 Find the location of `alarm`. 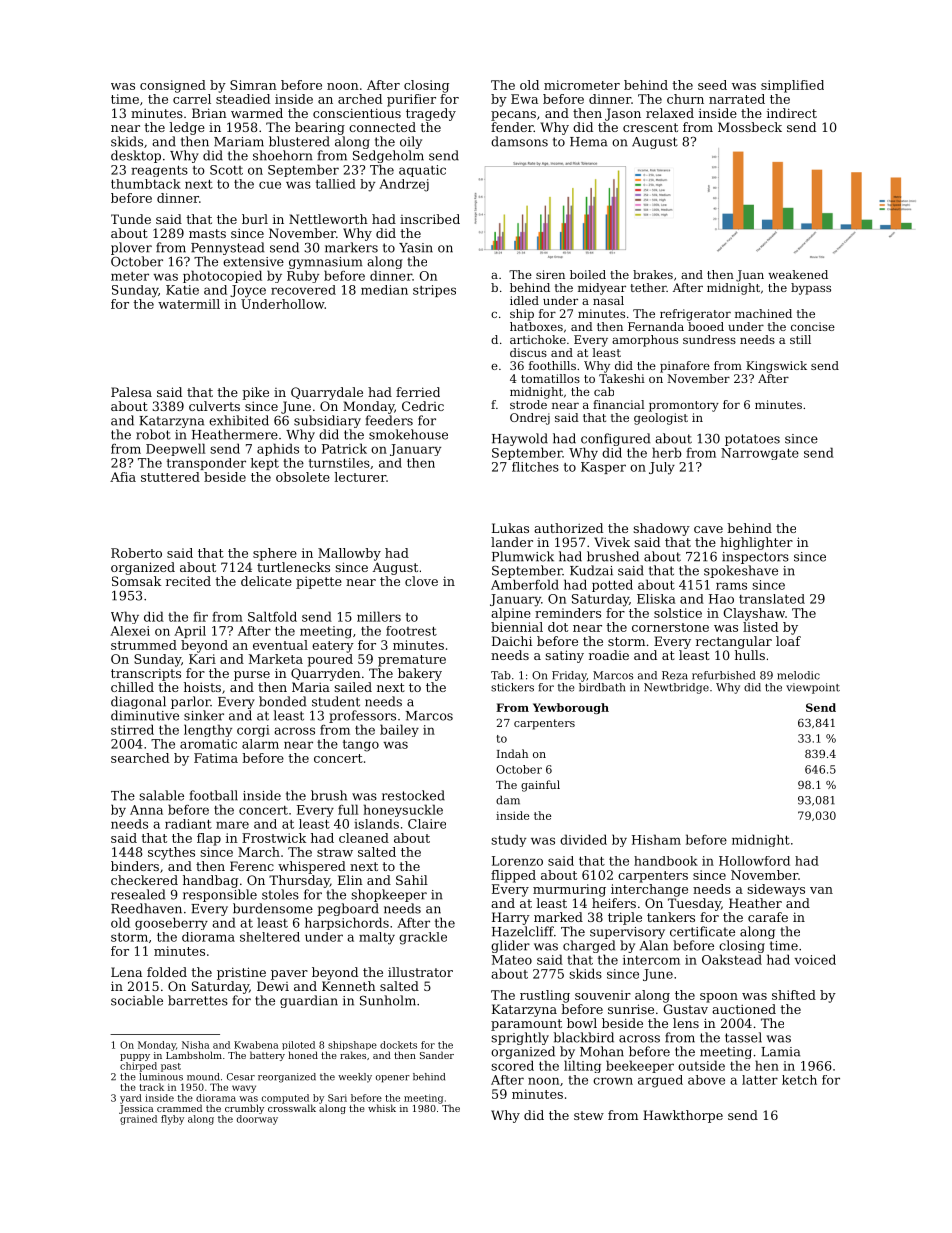

alarm is located at coordinates (260, 744).
